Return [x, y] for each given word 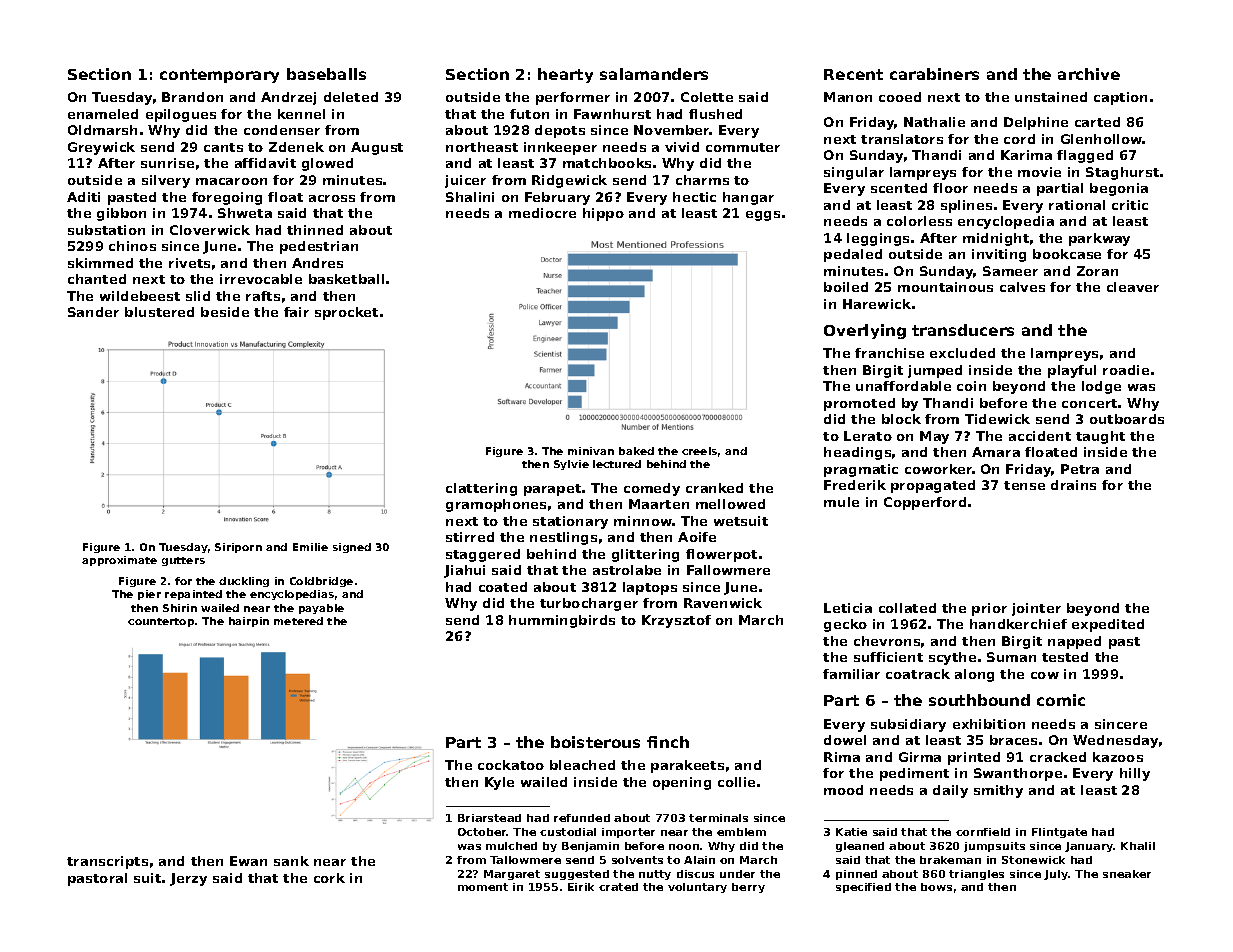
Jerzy [188, 879]
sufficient [888, 657]
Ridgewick [569, 181]
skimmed [100, 263]
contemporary [219, 76]
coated [503, 587]
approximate [119, 561]
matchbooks [607, 163]
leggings [878, 239]
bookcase [1067, 254]
